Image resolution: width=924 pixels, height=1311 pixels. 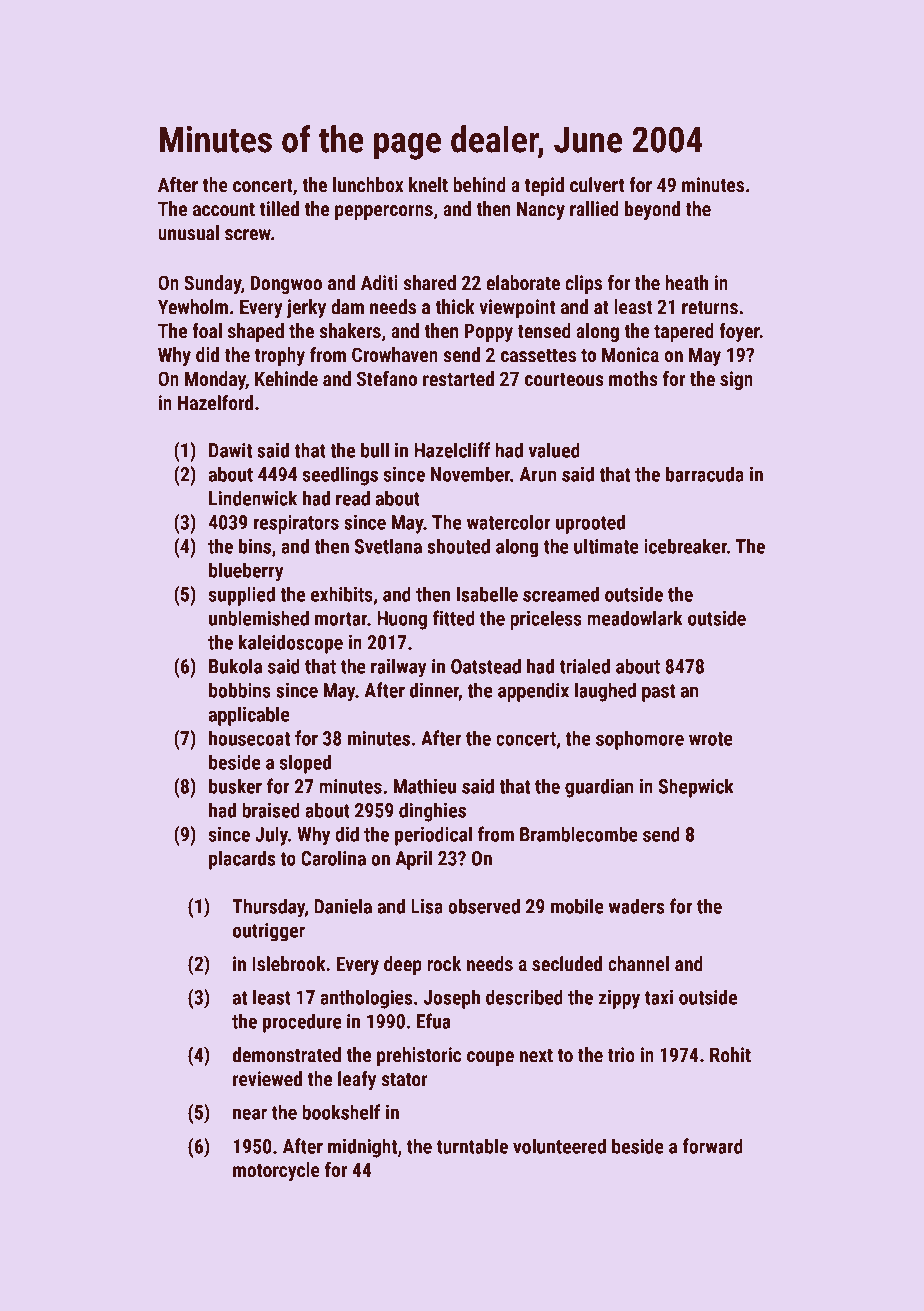 I want to click on sign, so click(x=736, y=380).
